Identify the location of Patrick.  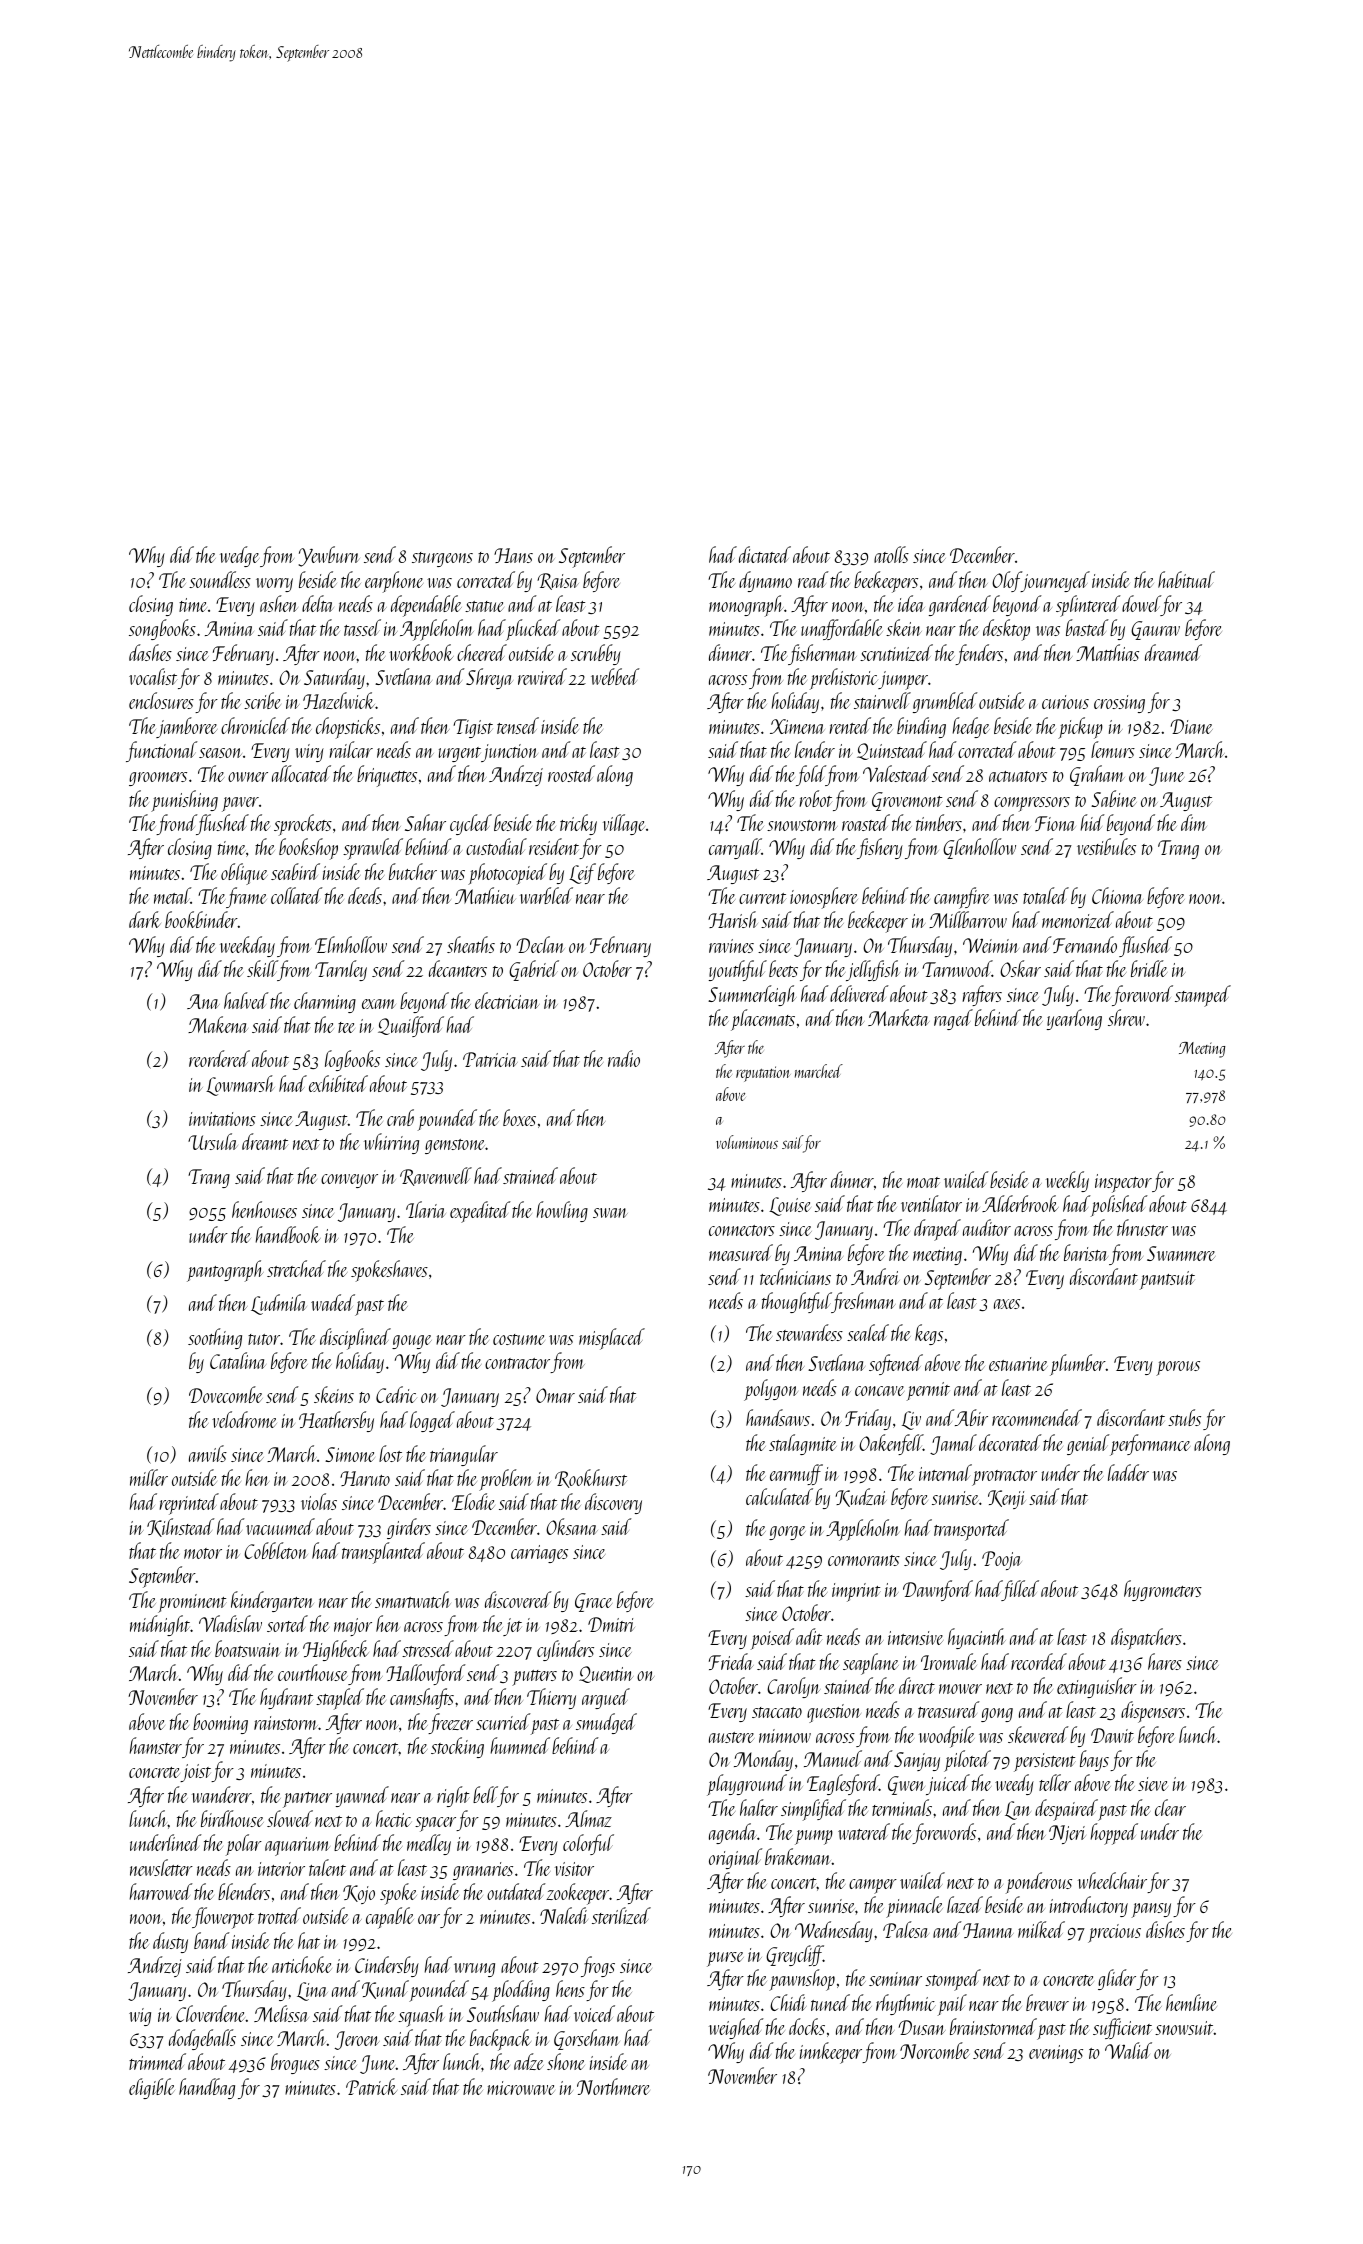
(371, 2086).
